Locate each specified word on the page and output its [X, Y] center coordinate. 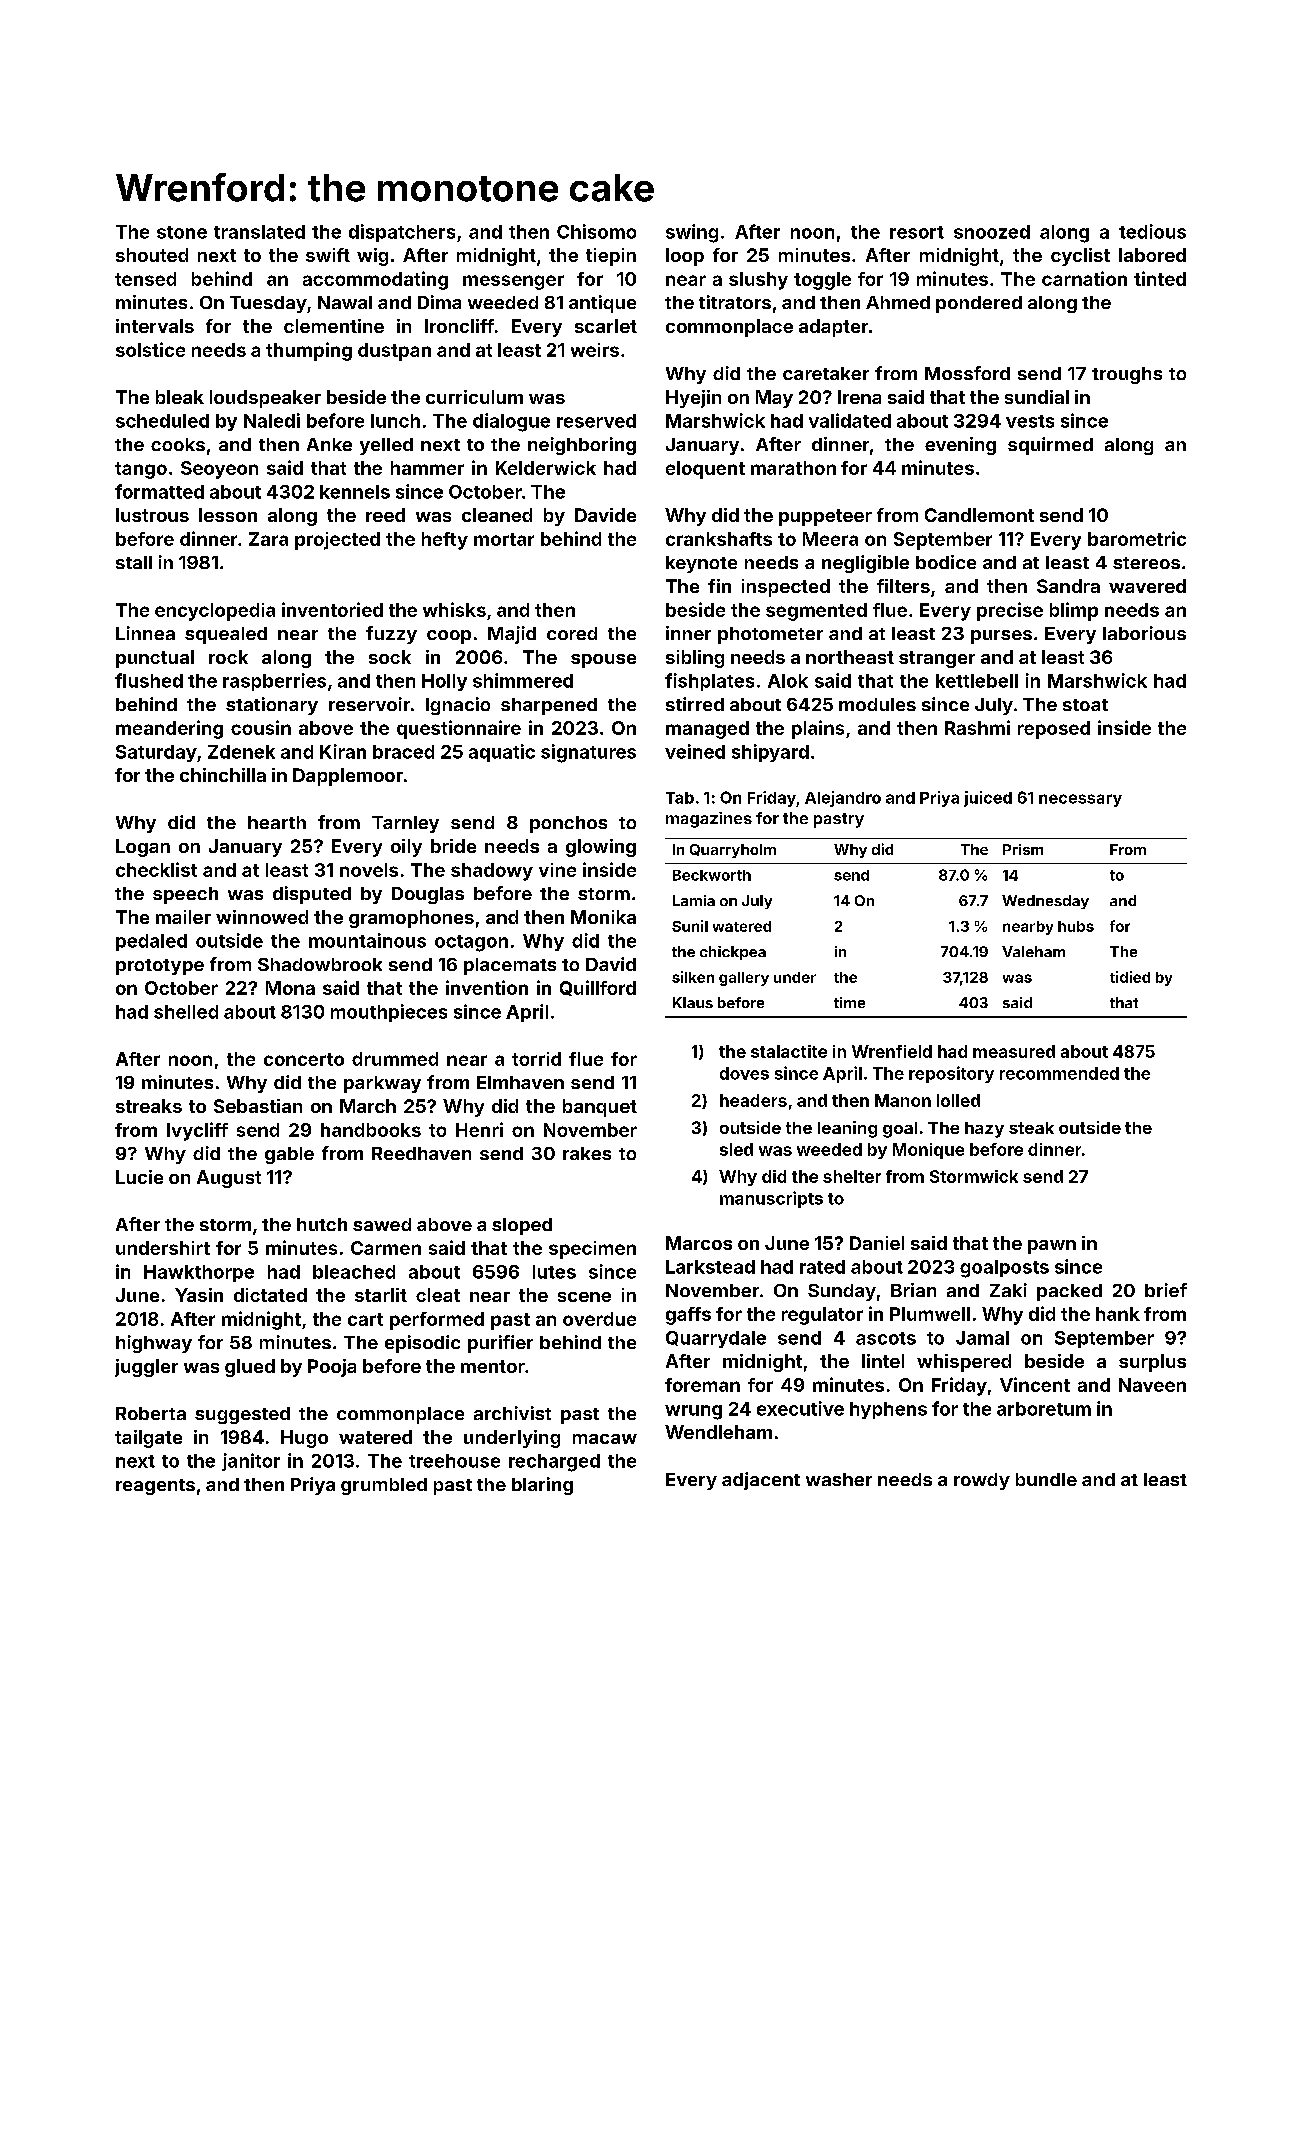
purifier [500, 1344]
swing [692, 233]
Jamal [982, 1338]
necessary [1080, 800]
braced [403, 752]
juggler [146, 1368]
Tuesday [268, 304]
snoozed [992, 232]
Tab [680, 798]
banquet [600, 1108]
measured [1014, 1051]
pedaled [151, 942]
